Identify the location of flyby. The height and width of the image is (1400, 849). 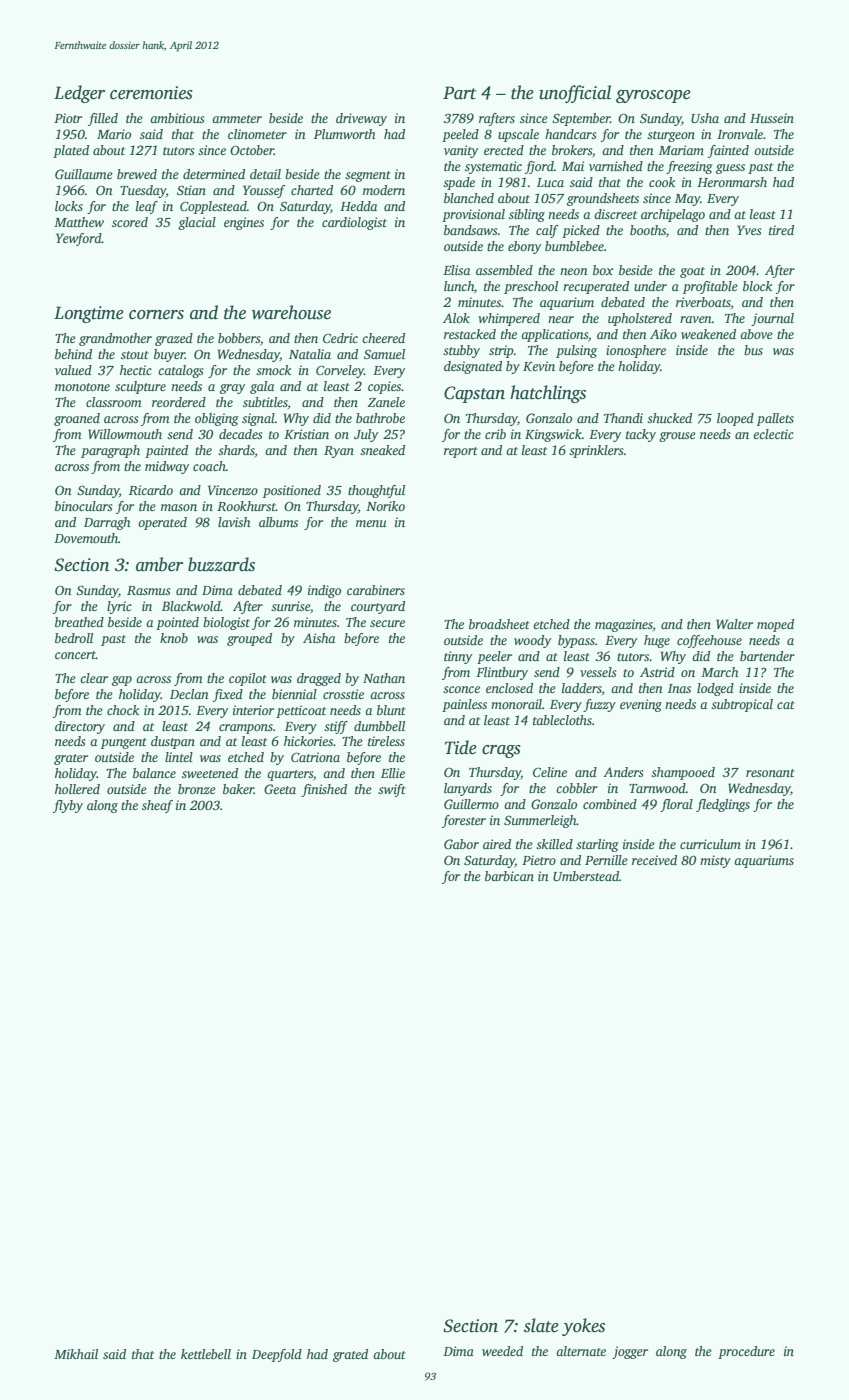
(68, 806).
